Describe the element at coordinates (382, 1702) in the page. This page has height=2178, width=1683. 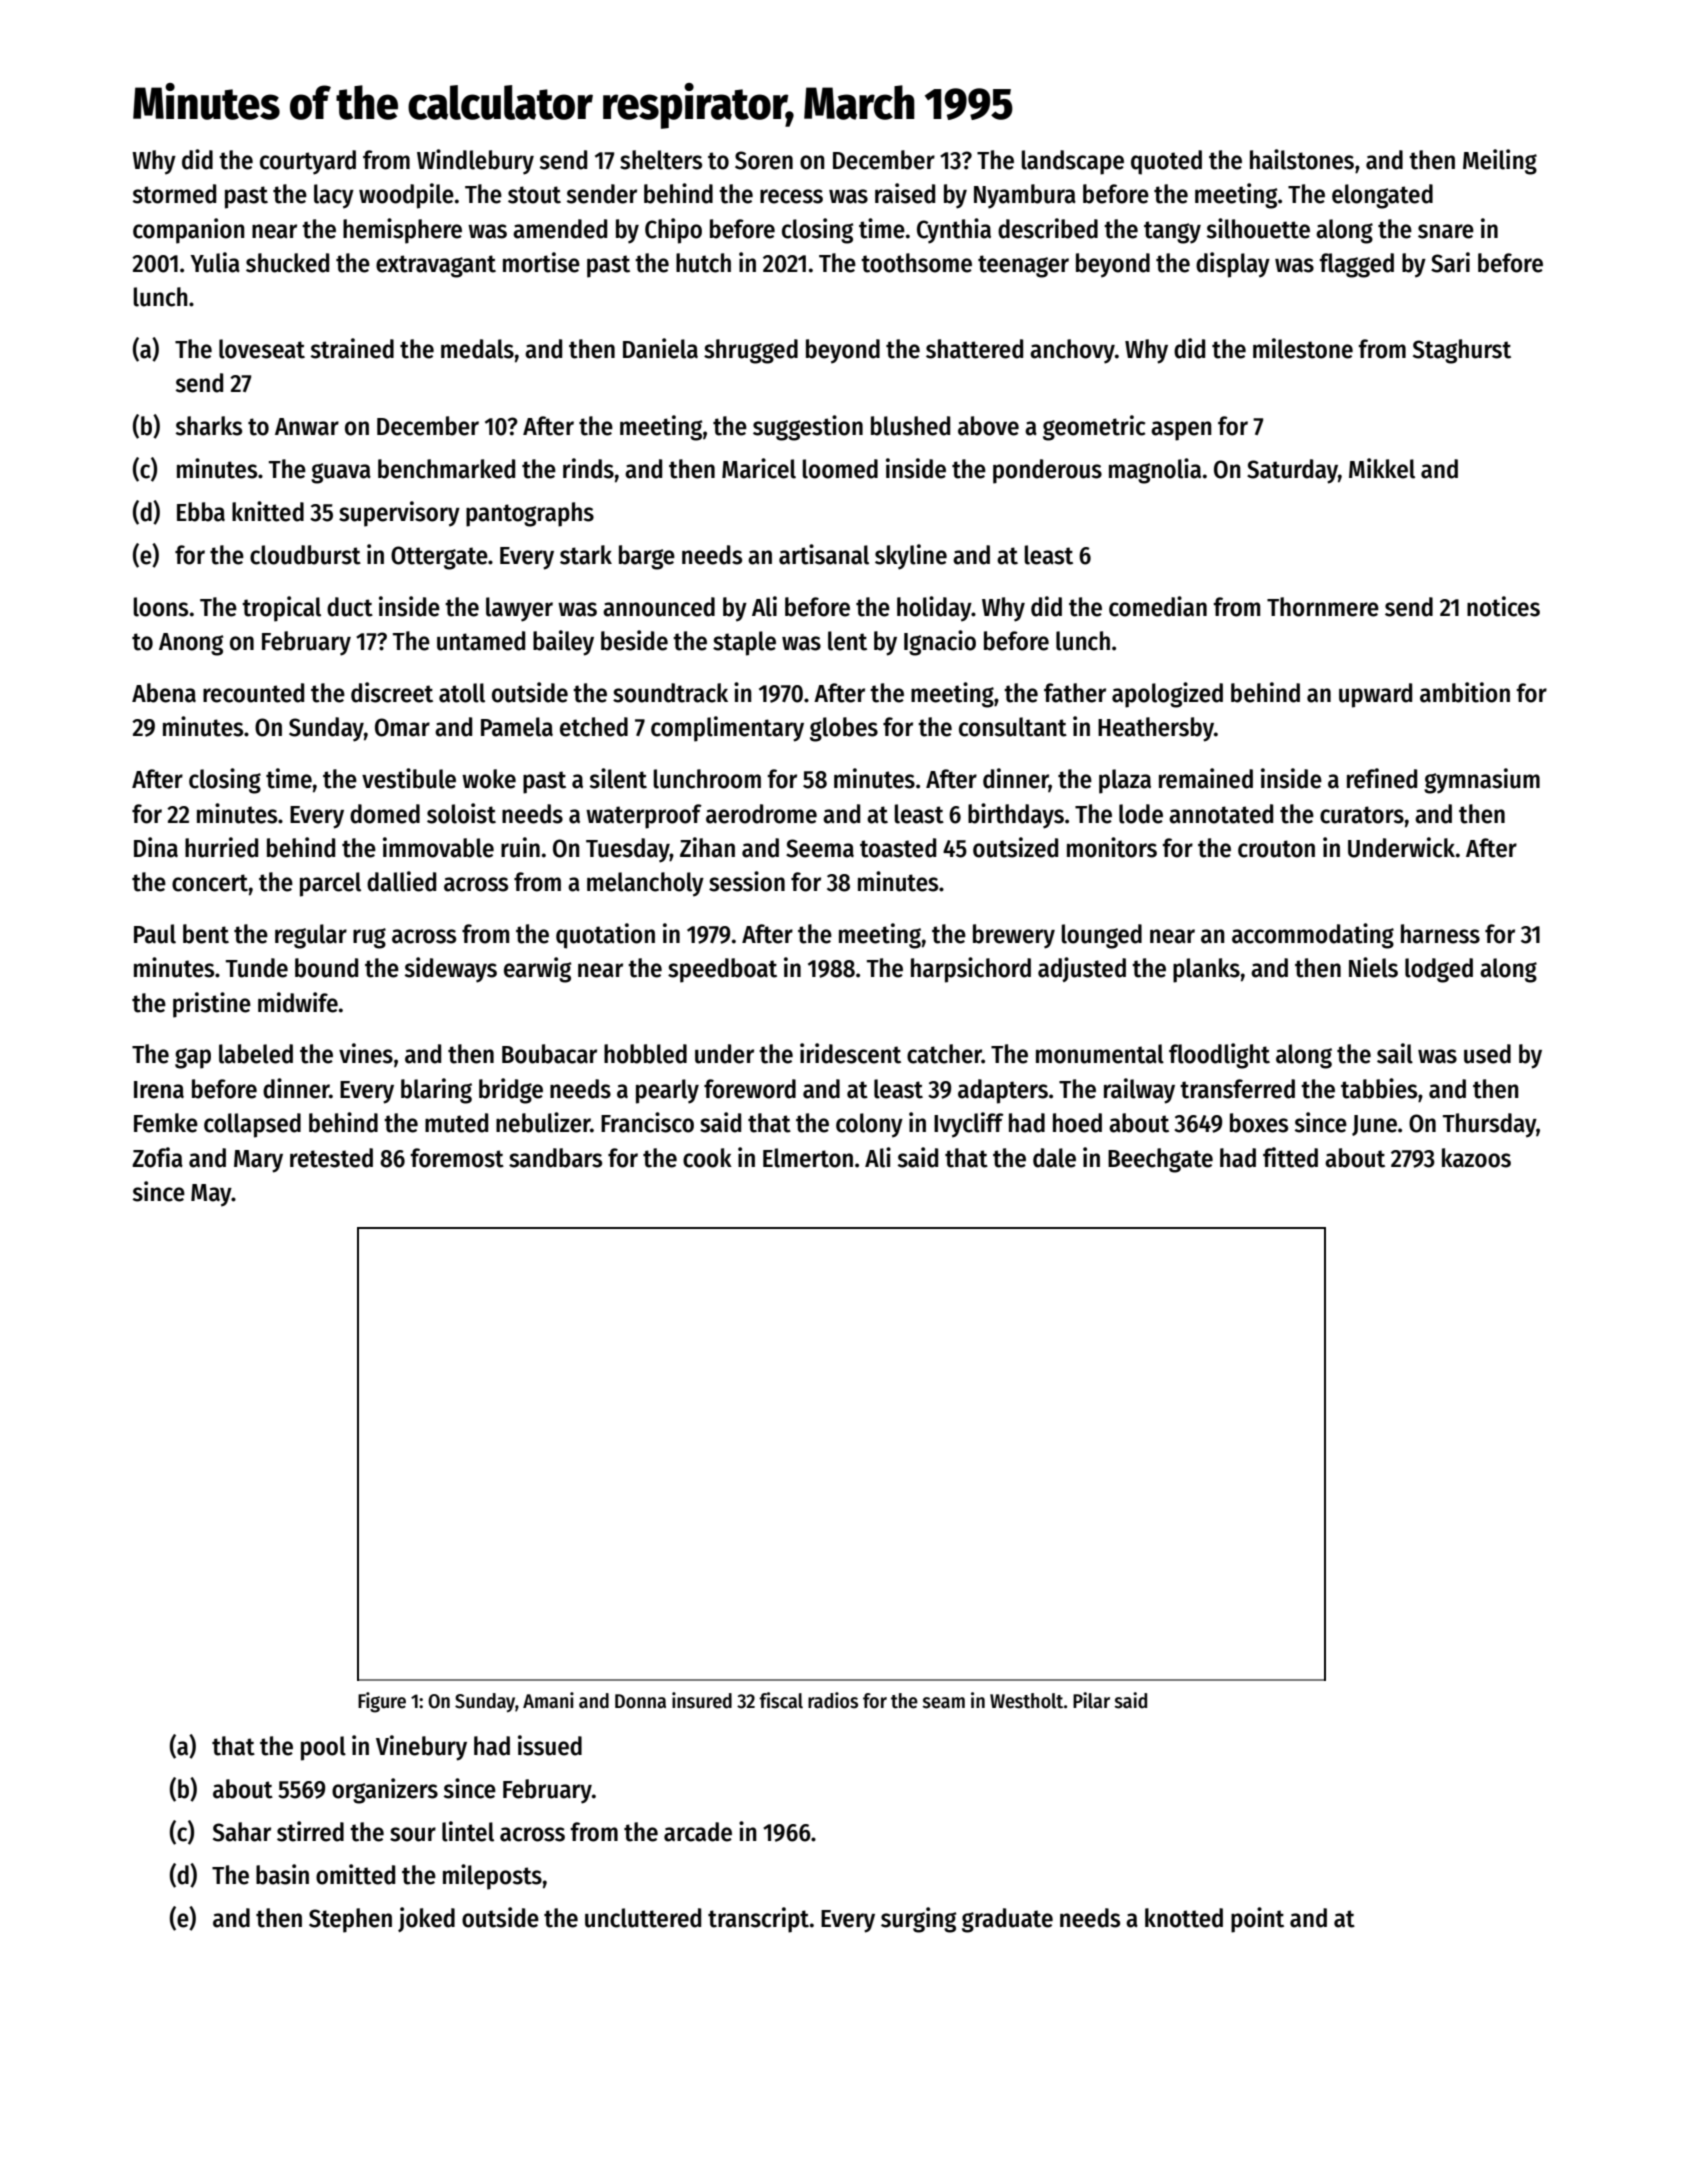
I see `Figure` at that location.
